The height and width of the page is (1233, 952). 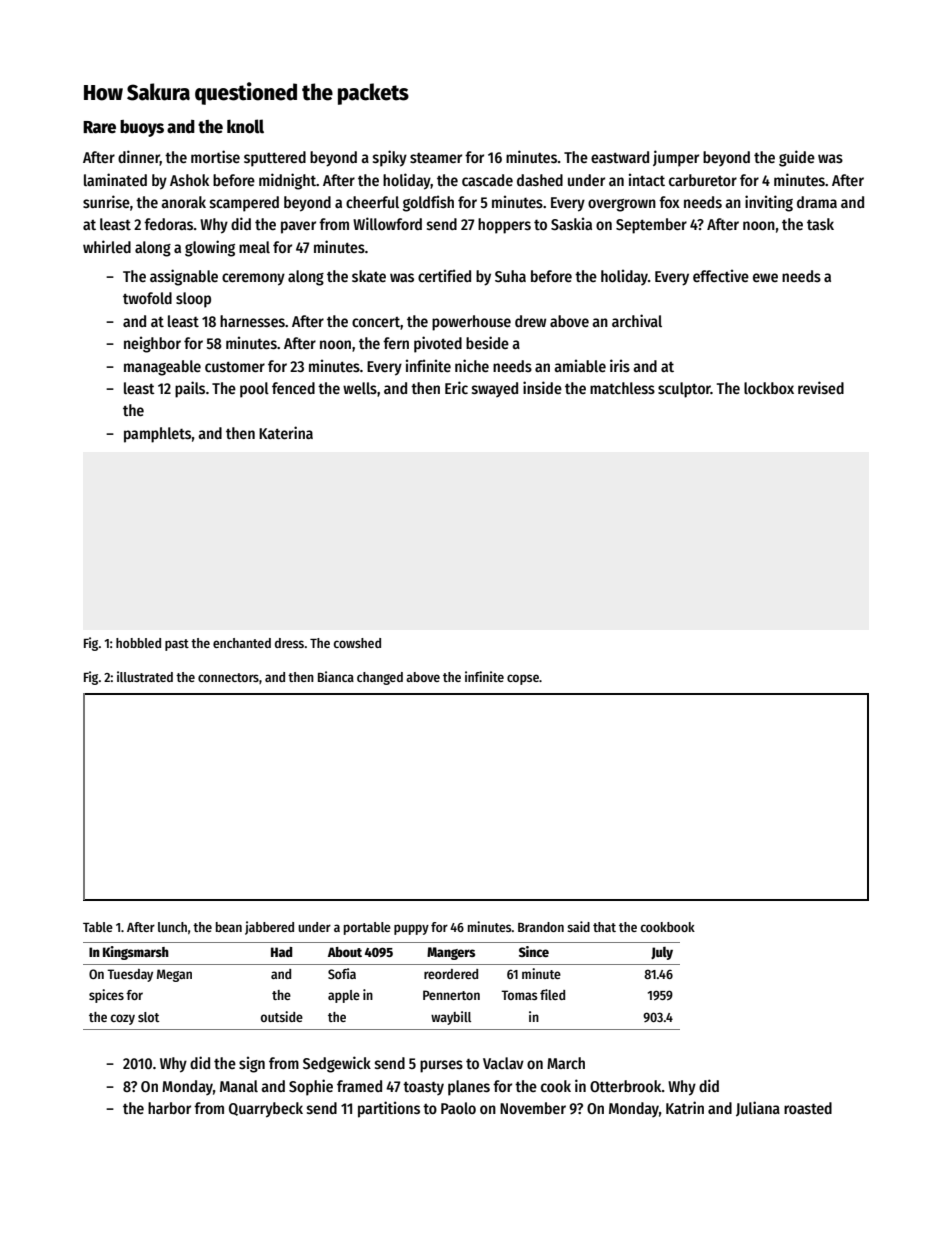 What do you see at coordinates (541, 927) in the page?
I see `Brandon` at bounding box center [541, 927].
